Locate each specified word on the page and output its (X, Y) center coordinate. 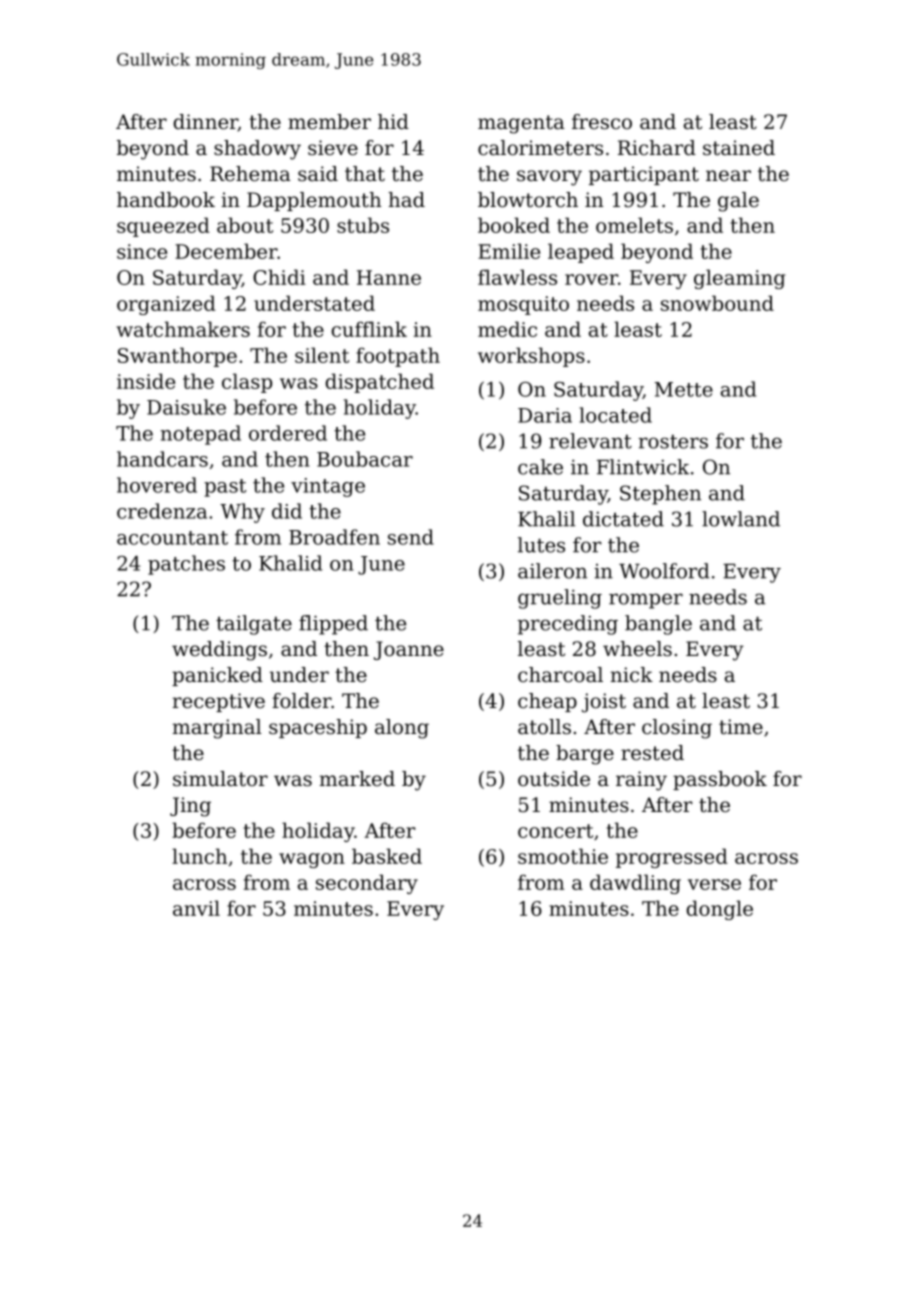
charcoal (560, 675)
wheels (637, 649)
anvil (196, 908)
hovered (157, 485)
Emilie (509, 251)
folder (301, 701)
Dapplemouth (314, 201)
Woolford (664, 571)
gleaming (739, 279)
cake (540, 467)
